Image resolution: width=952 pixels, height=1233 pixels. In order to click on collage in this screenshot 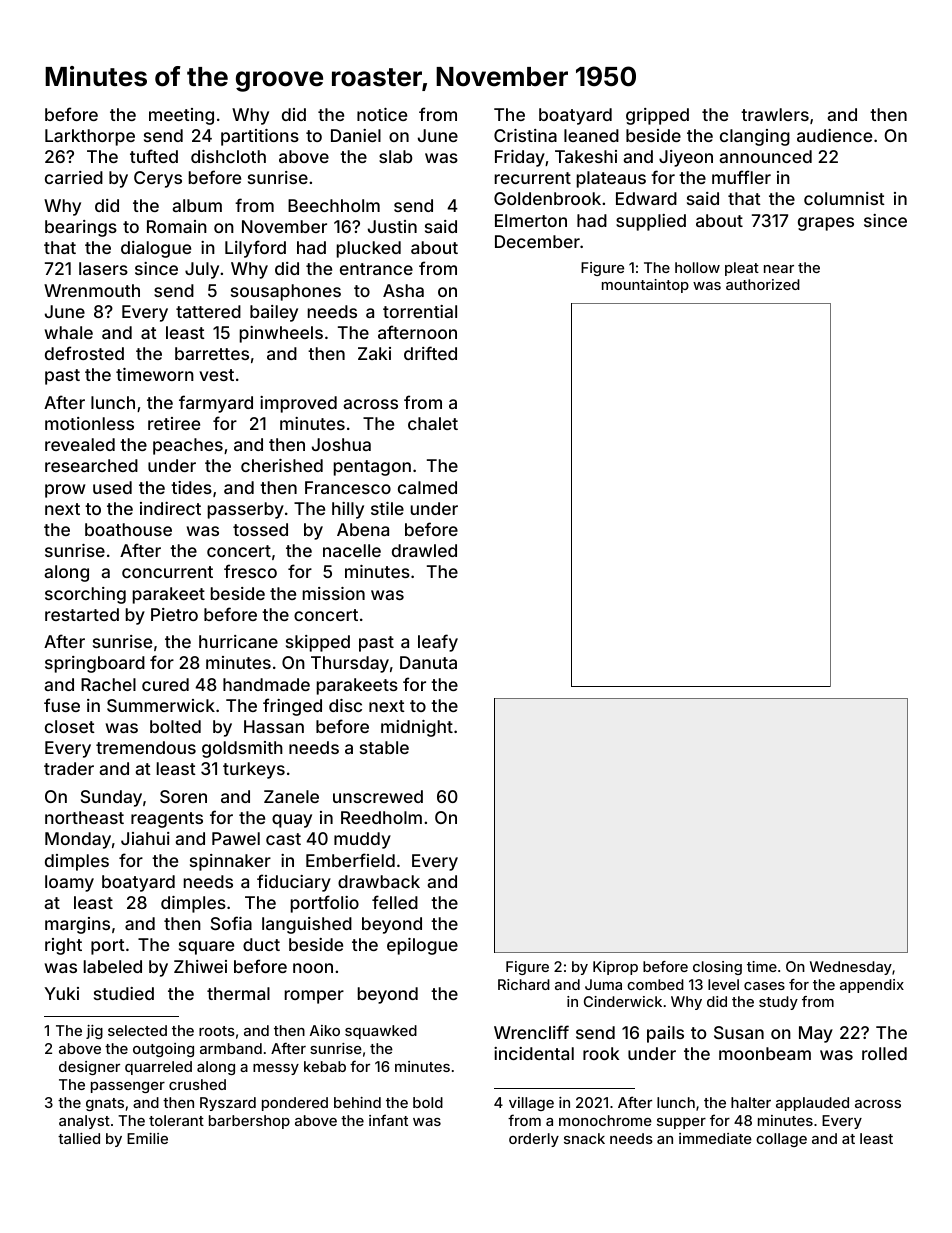, I will do `click(781, 1140)`.
